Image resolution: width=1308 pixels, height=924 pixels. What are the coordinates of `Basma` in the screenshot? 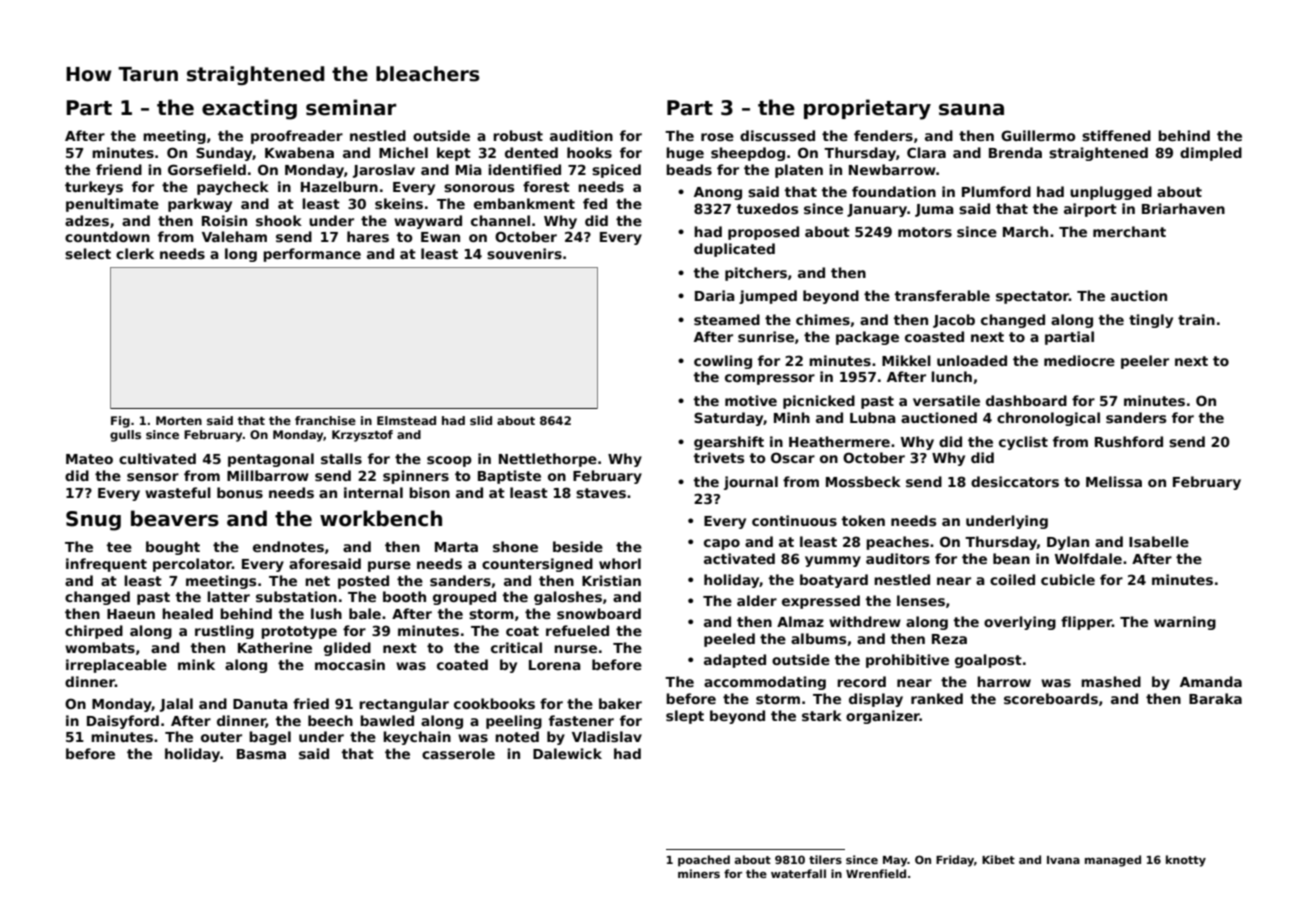 It's located at (261, 754).
